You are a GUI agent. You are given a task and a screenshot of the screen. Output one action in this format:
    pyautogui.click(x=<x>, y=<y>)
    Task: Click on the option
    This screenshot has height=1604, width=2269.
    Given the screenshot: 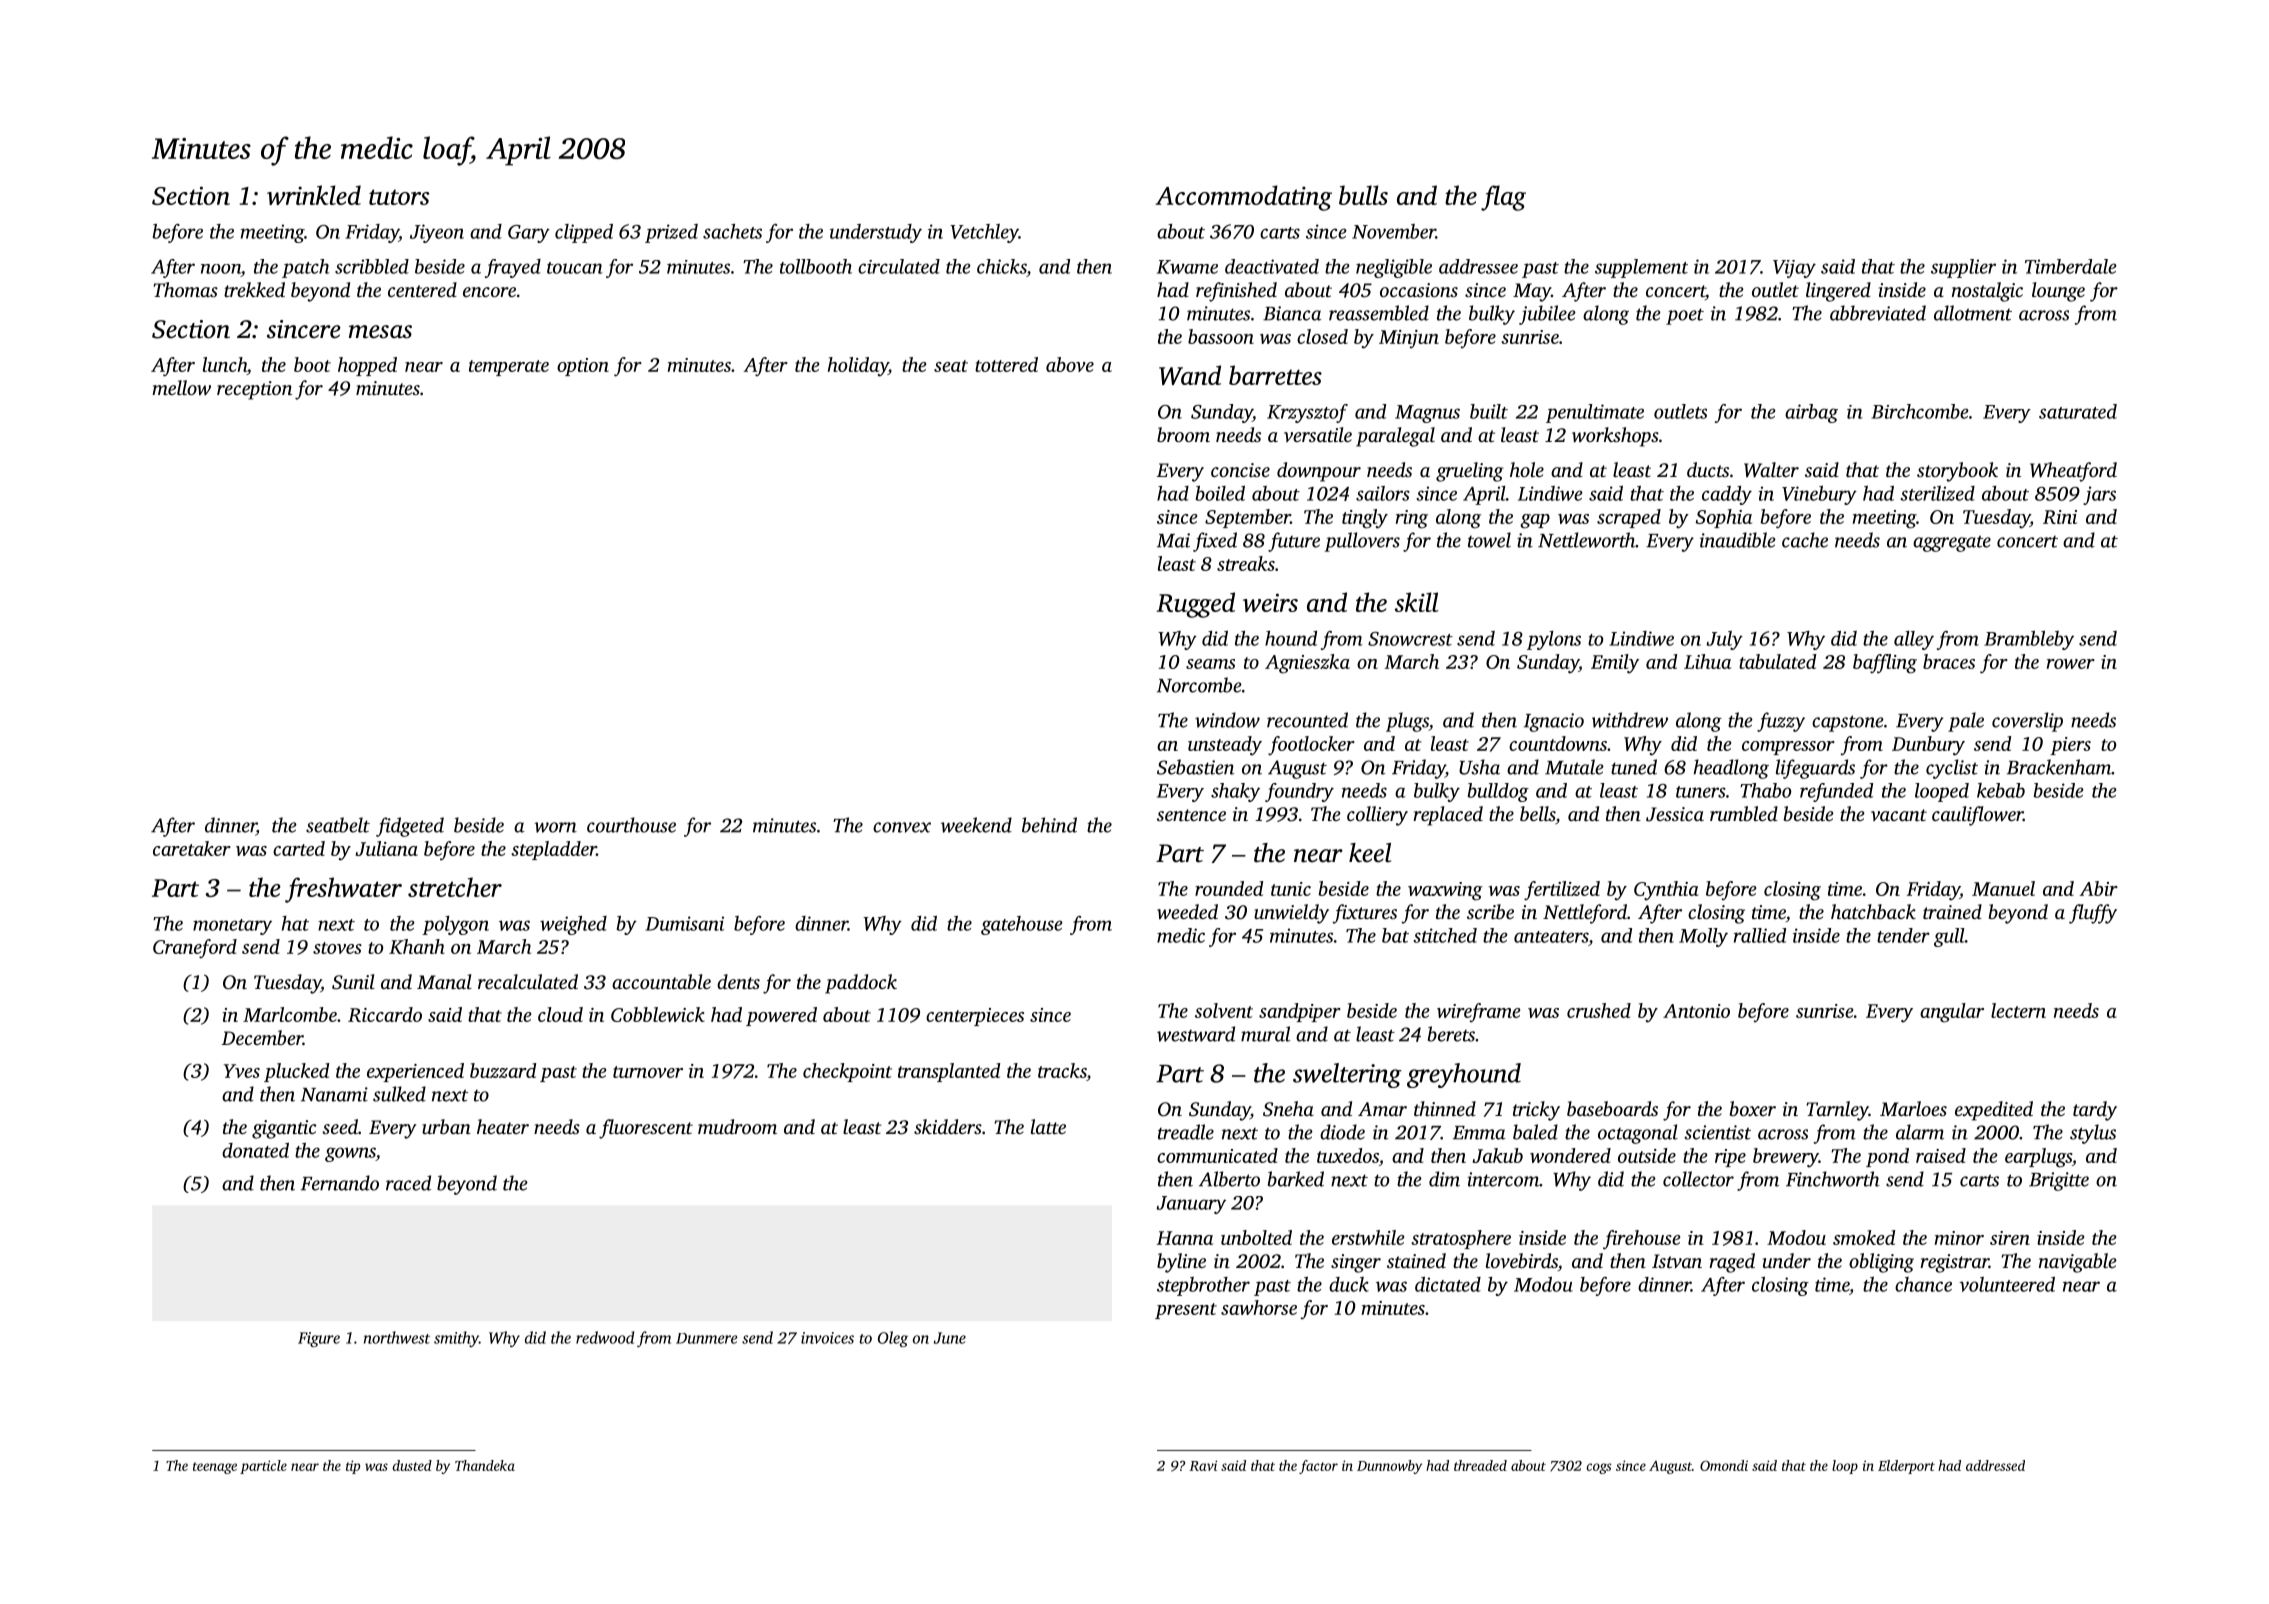 What is the action you would take?
    pyautogui.click(x=583, y=367)
